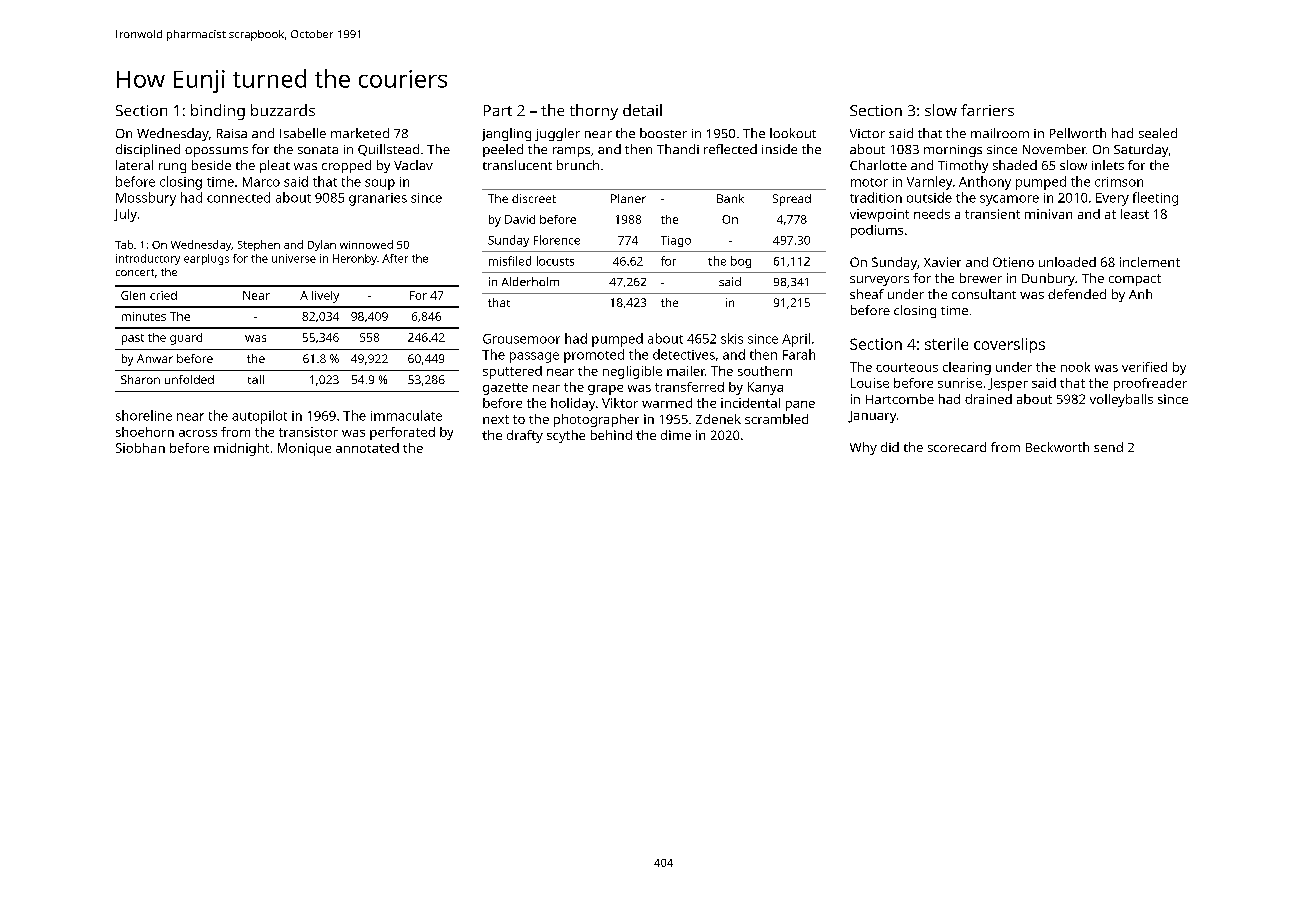  Describe the element at coordinates (218, 112) in the image. I see `binding` at that location.
